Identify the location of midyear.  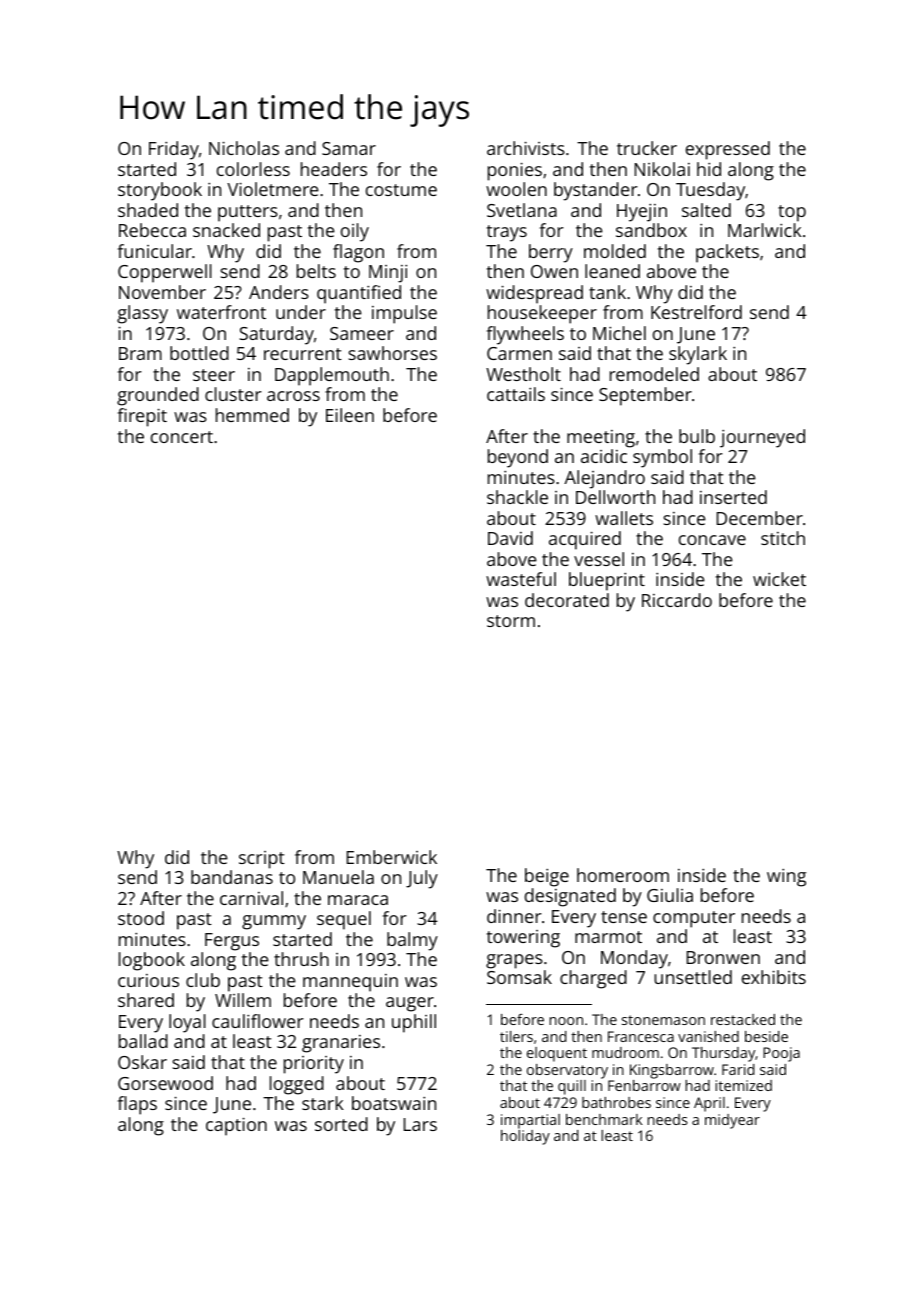
(732, 1121).
